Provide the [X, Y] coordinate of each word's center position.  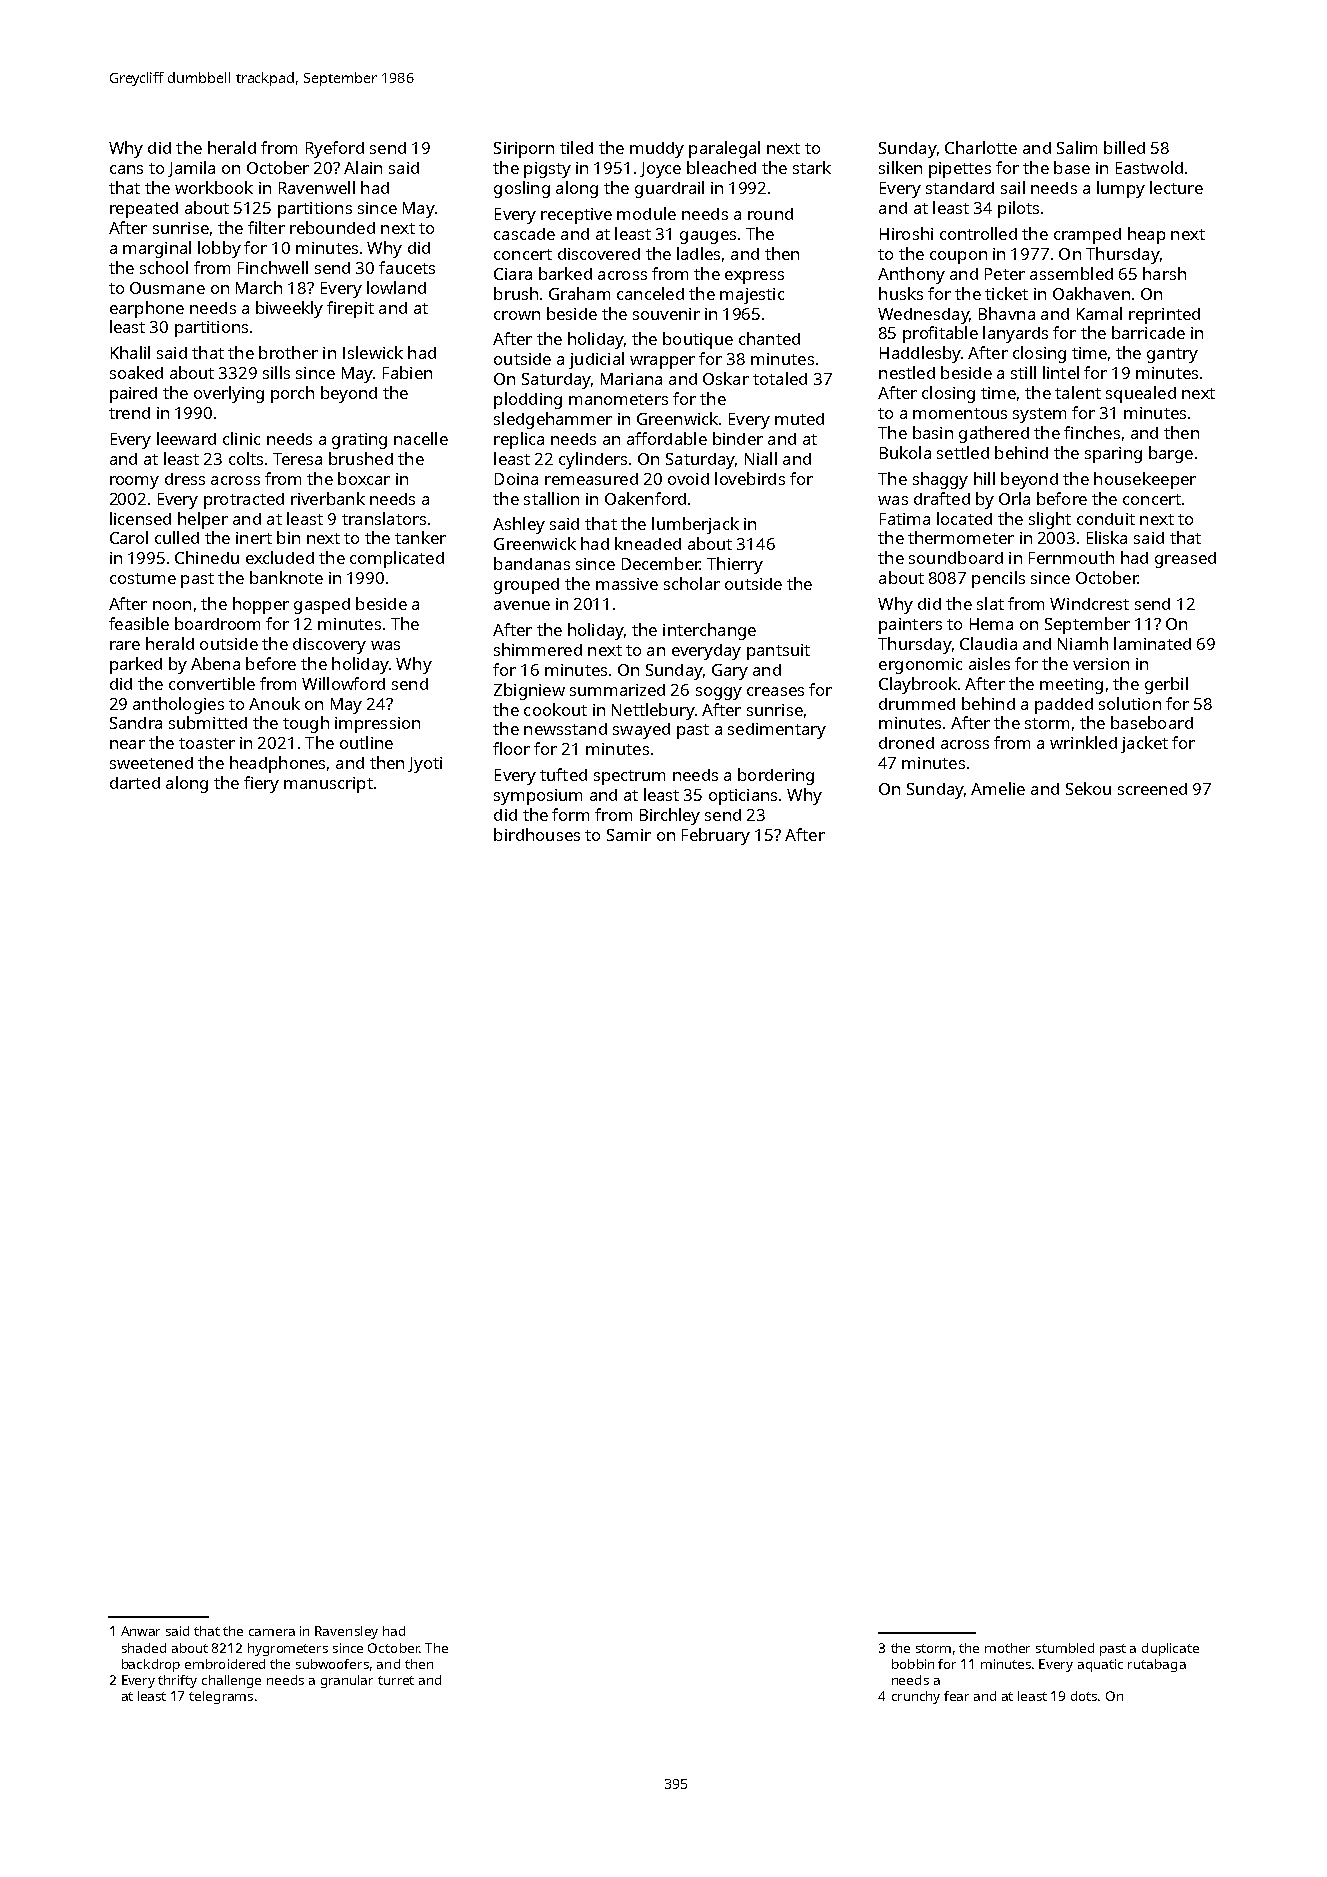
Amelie [998, 788]
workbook [214, 187]
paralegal [724, 149]
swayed [641, 731]
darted [135, 783]
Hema [991, 624]
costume [143, 578]
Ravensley [346, 1632]
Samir [629, 835]
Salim [1077, 147]
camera [272, 1632]
